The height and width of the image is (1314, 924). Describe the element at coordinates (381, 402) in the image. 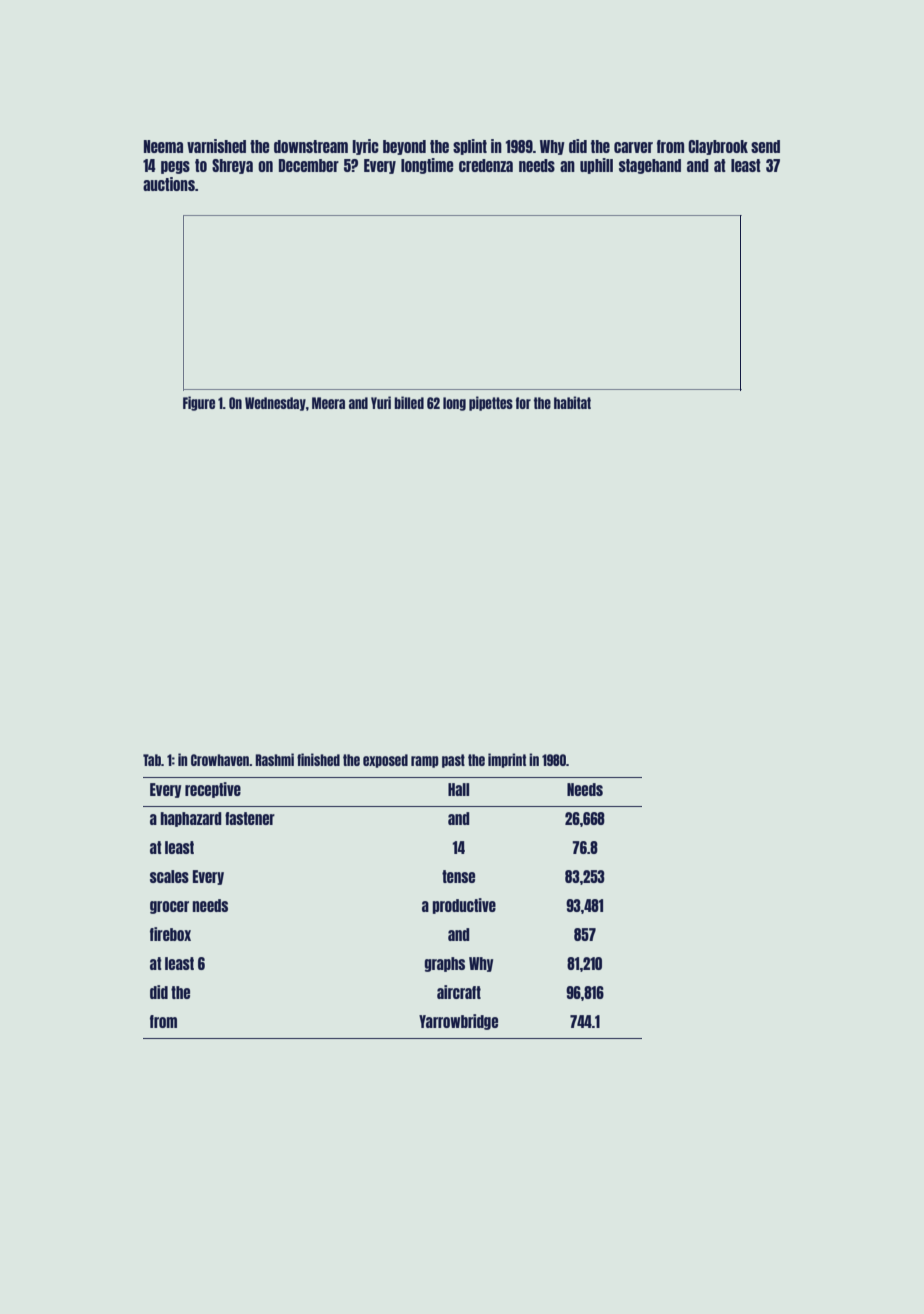

I see `Yuri` at that location.
